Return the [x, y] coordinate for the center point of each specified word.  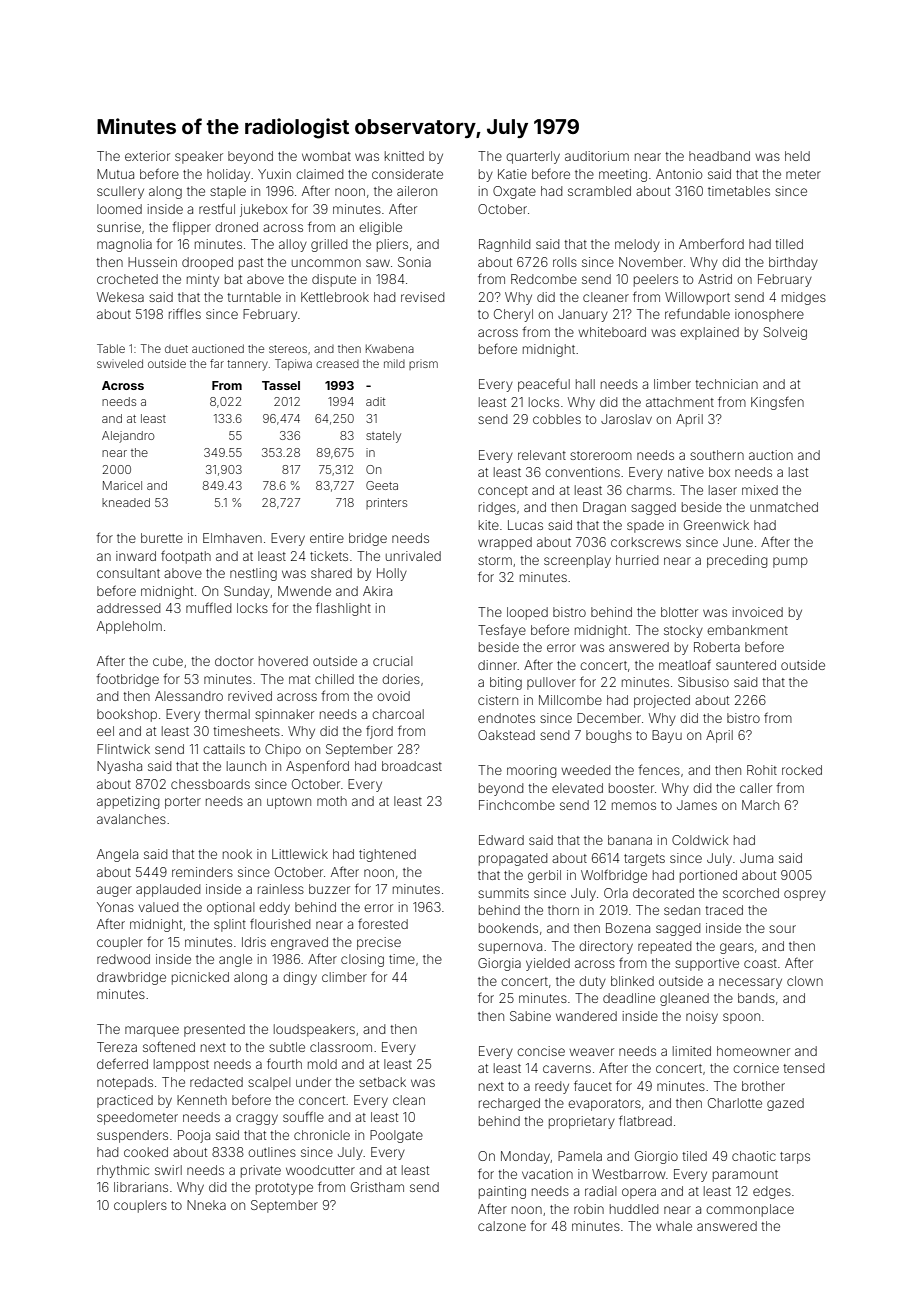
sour [782, 929]
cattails [224, 749]
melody [637, 245]
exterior [147, 156]
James [697, 805]
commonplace [750, 1210]
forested [383, 923]
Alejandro [128, 437]
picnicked [200, 978]
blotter [679, 612]
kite [489, 525]
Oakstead [506, 735]
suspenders [132, 1136]
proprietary [582, 1122]
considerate [407, 174]
